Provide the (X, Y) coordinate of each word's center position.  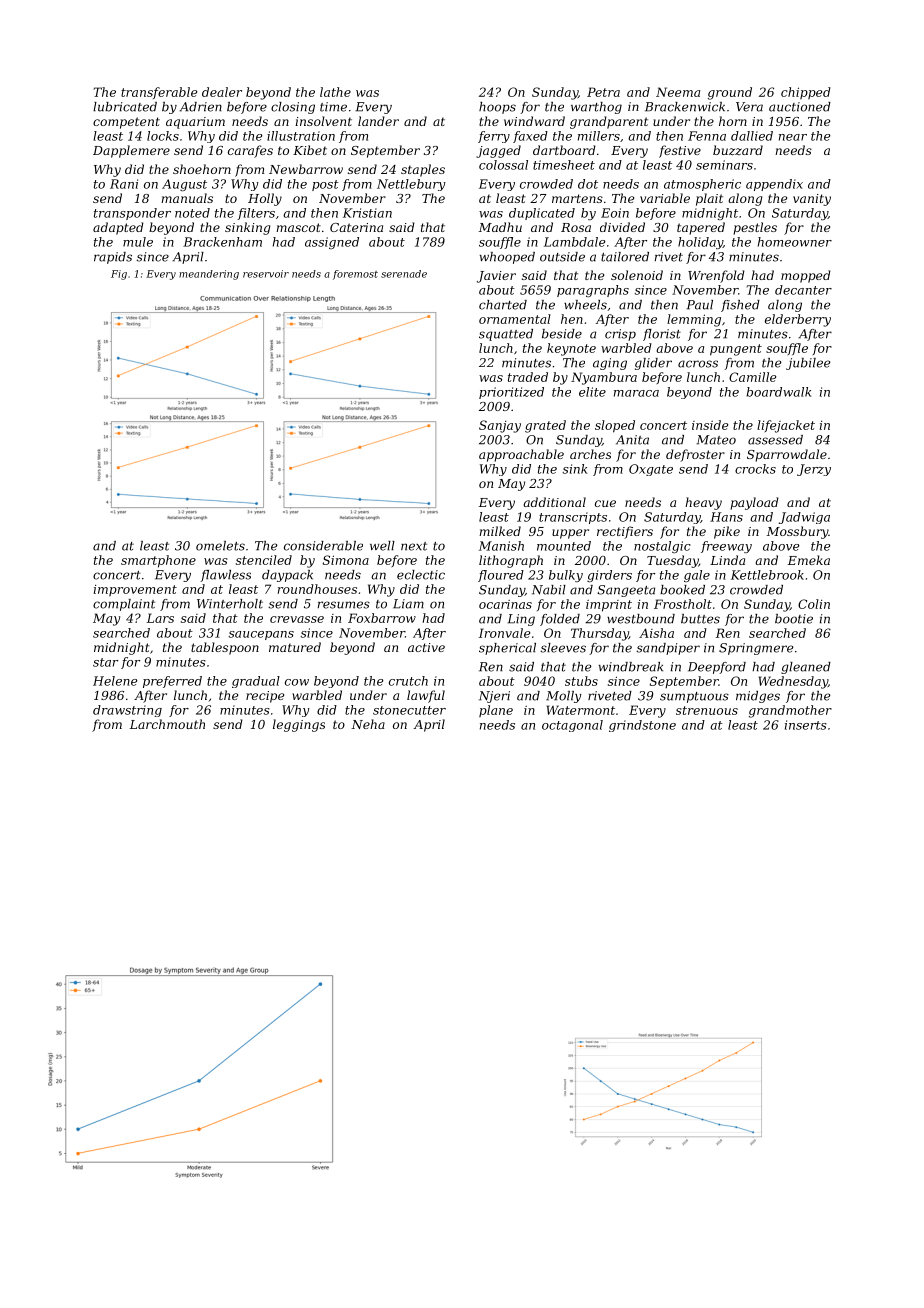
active (426, 647)
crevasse (297, 619)
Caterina (356, 227)
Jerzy (814, 470)
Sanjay (500, 426)
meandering (209, 275)
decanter (803, 290)
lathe (335, 92)
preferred (172, 682)
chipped (806, 93)
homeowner (795, 242)
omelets (220, 546)
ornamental (515, 319)
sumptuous (694, 697)
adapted (118, 228)
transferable (159, 93)
